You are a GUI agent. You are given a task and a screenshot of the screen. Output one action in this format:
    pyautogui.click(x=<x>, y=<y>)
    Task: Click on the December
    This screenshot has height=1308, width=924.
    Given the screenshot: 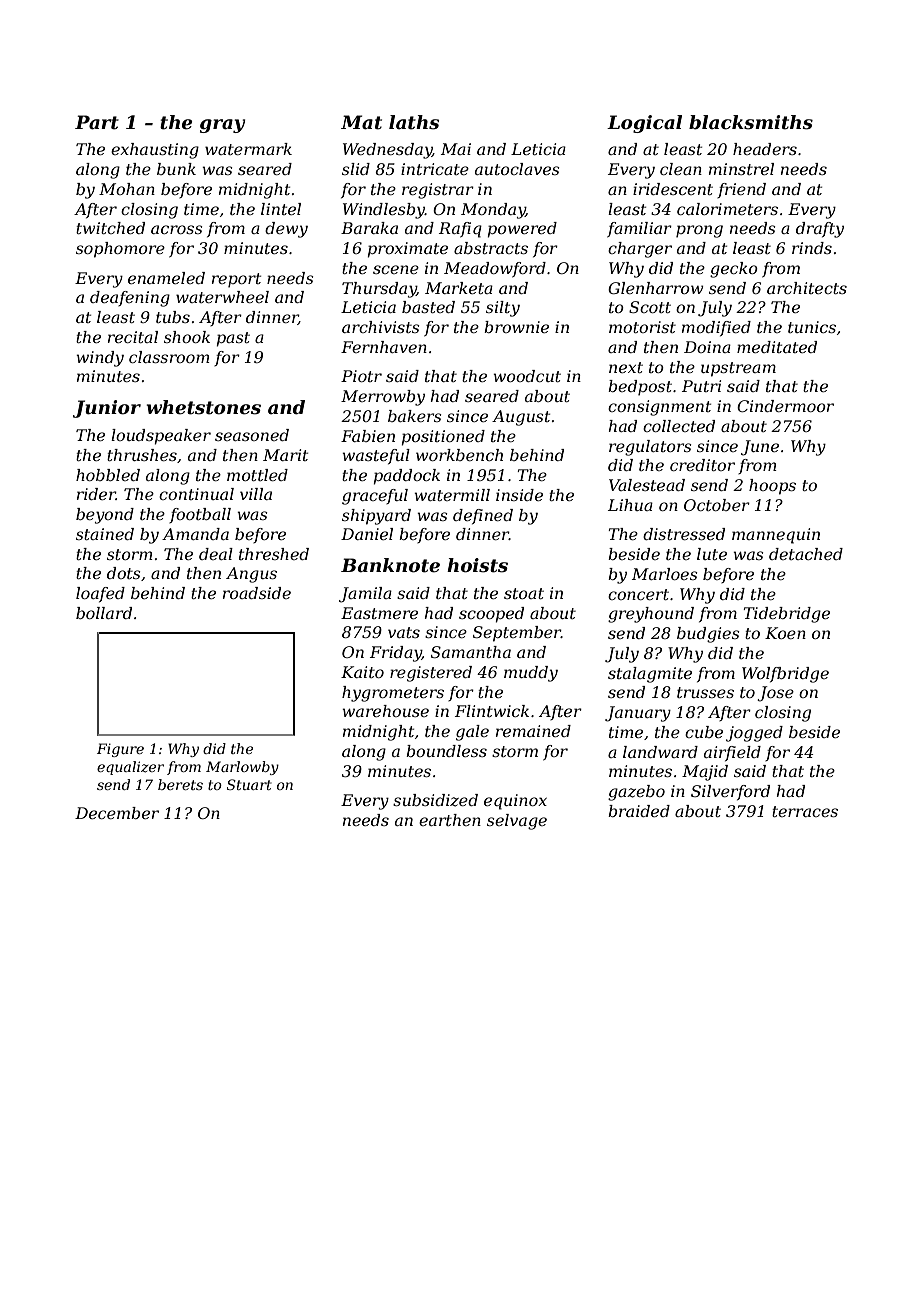 What is the action you would take?
    pyautogui.click(x=117, y=813)
